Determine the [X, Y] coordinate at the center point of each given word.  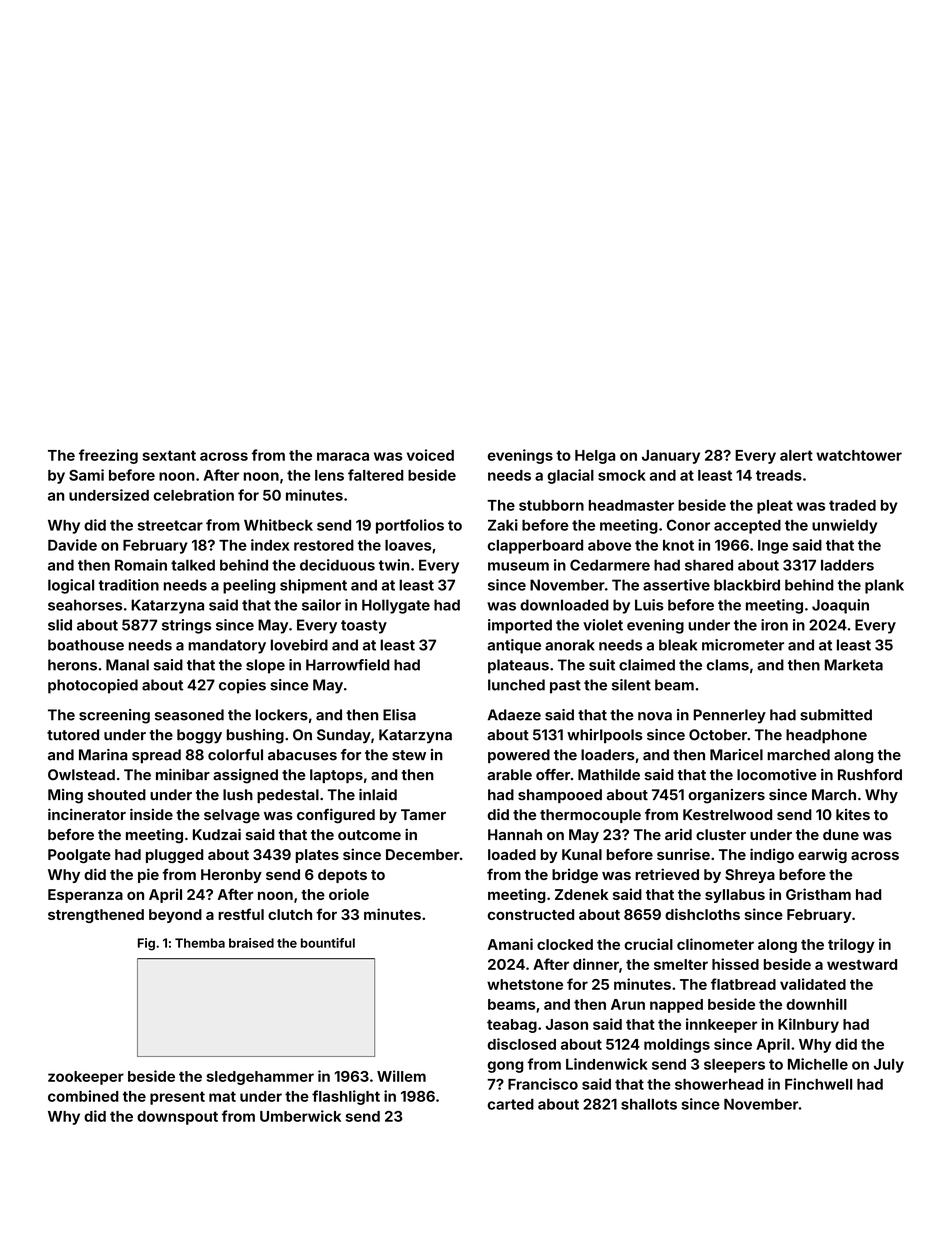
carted [511, 1104]
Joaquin [840, 606]
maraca [343, 456]
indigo [772, 855]
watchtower [859, 455]
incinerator [87, 814]
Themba [200, 943]
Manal [127, 665]
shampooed [560, 796]
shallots [649, 1104]
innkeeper [721, 1025]
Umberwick [300, 1116]
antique [514, 646]
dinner [596, 964]
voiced [430, 455]
